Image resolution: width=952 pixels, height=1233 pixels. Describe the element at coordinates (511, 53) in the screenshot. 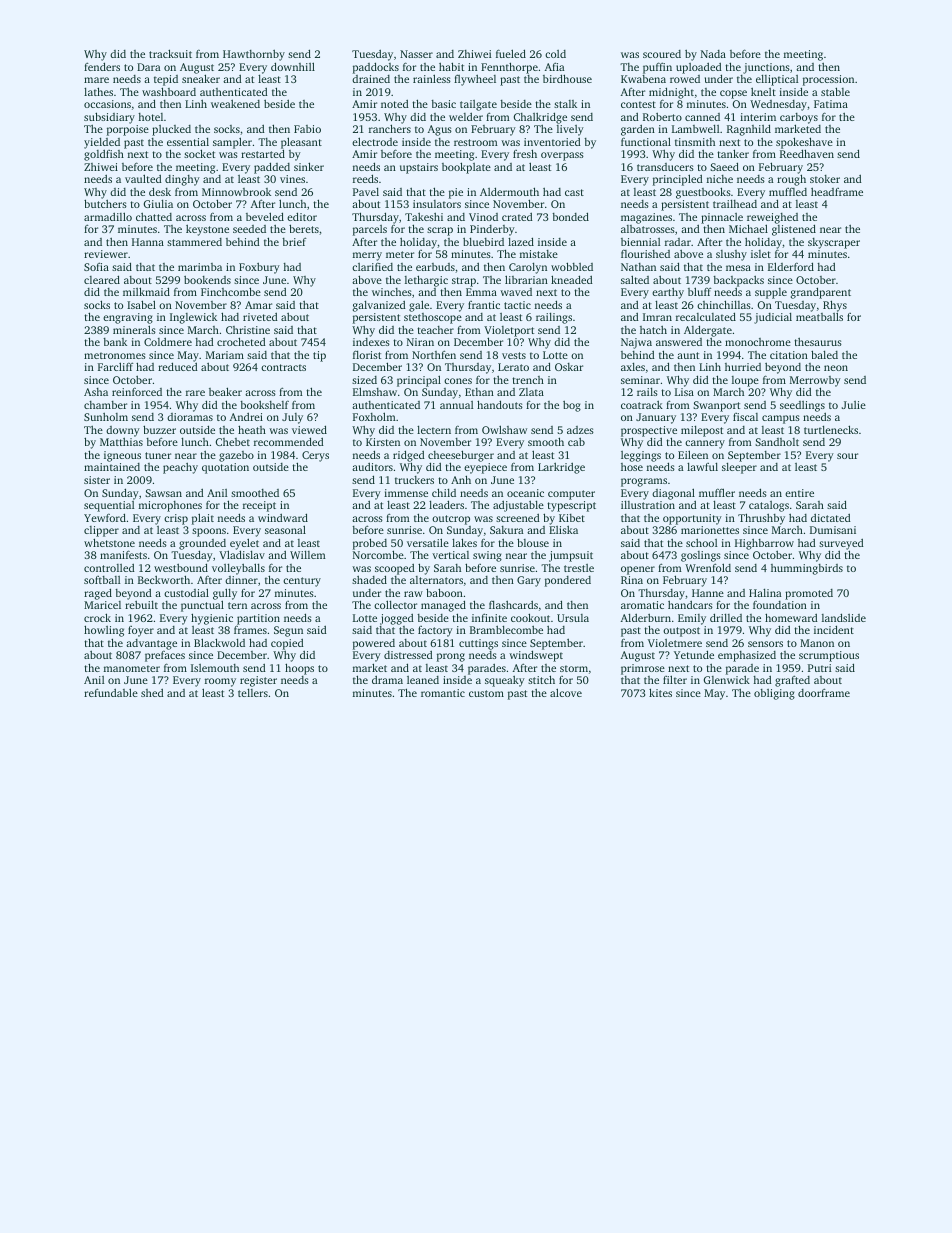

I see `fueled` at that location.
